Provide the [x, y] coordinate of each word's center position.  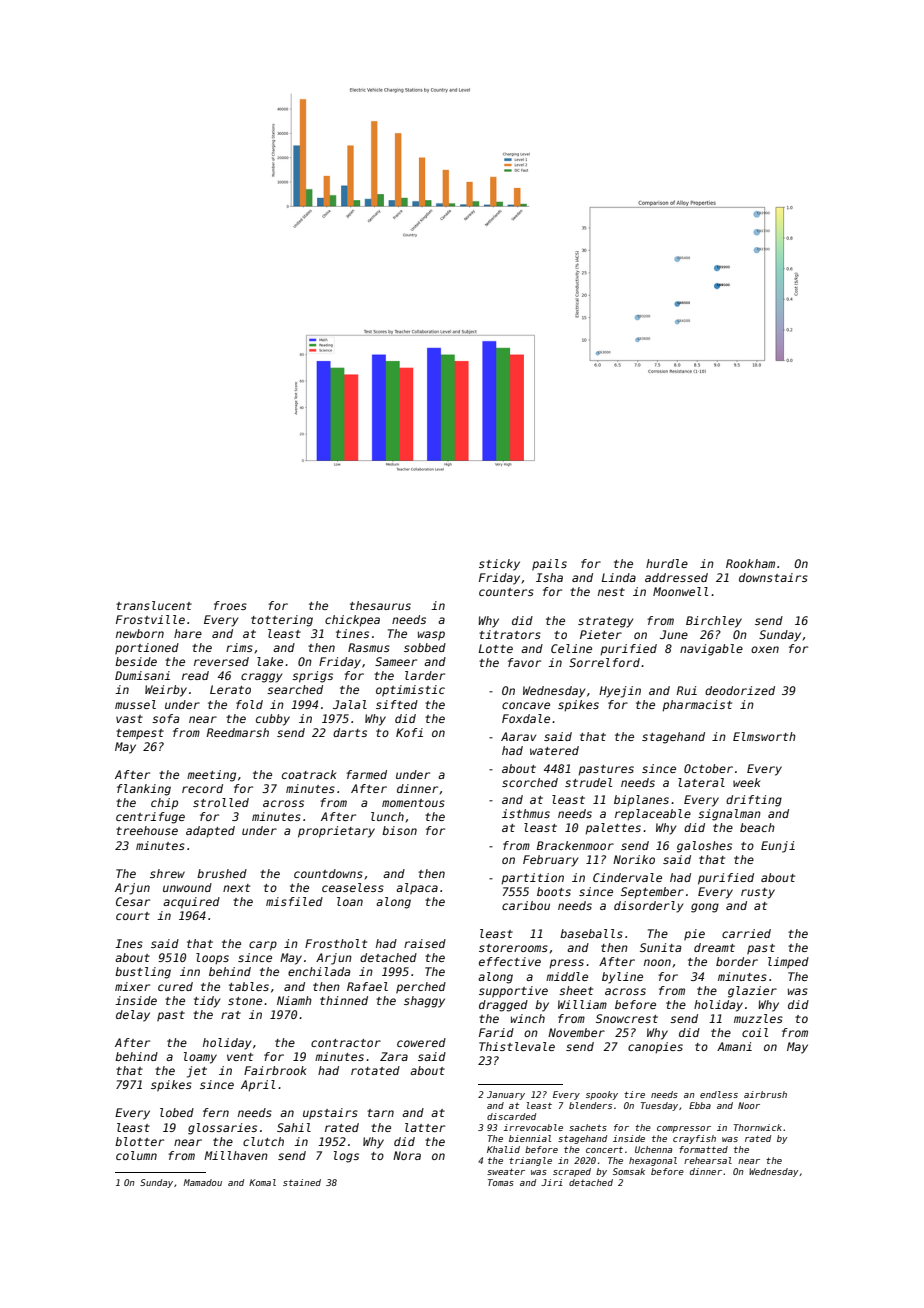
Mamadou [202, 1182]
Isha [549, 577]
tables [249, 986]
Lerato [230, 689]
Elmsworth [764, 736]
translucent [154, 605]
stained [302, 1182]
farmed [366, 774]
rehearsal [708, 1160]
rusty [758, 893]
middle [567, 976]
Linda [619, 577]
